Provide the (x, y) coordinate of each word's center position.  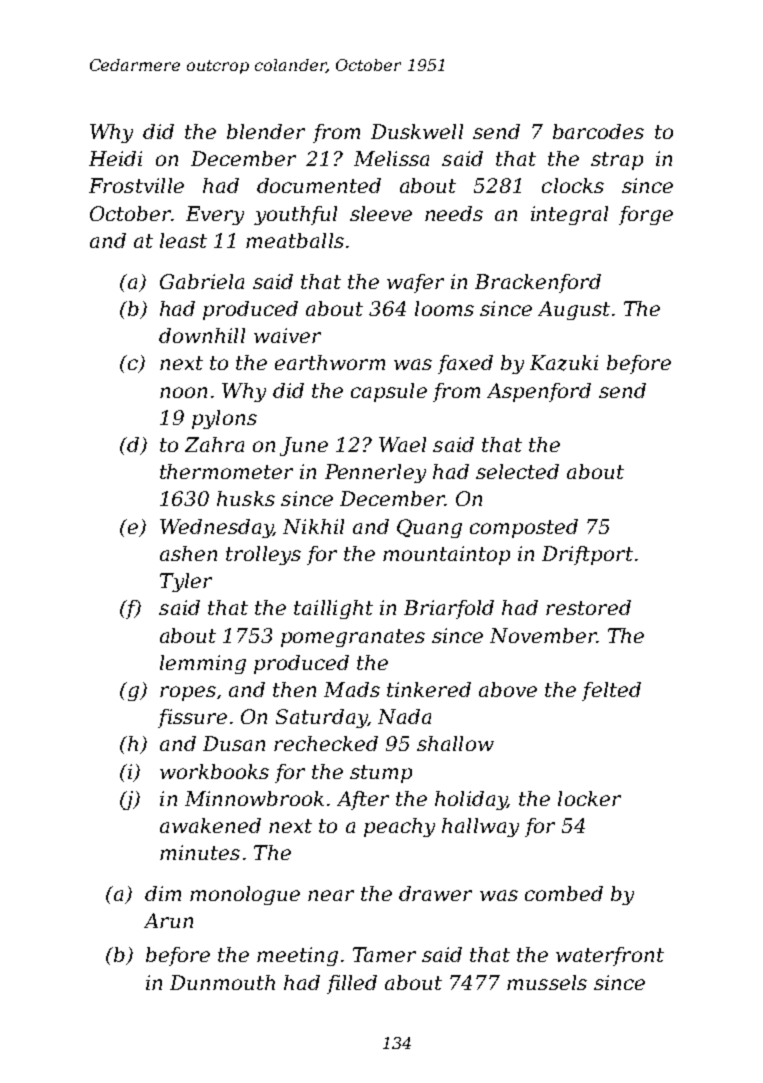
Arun (168, 920)
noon (183, 392)
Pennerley (375, 473)
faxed (465, 364)
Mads (352, 689)
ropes (188, 693)
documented (319, 185)
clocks (573, 185)
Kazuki (564, 363)
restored (588, 607)
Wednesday (216, 528)
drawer (435, 893)
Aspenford (539, 392)
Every (215, 215)
